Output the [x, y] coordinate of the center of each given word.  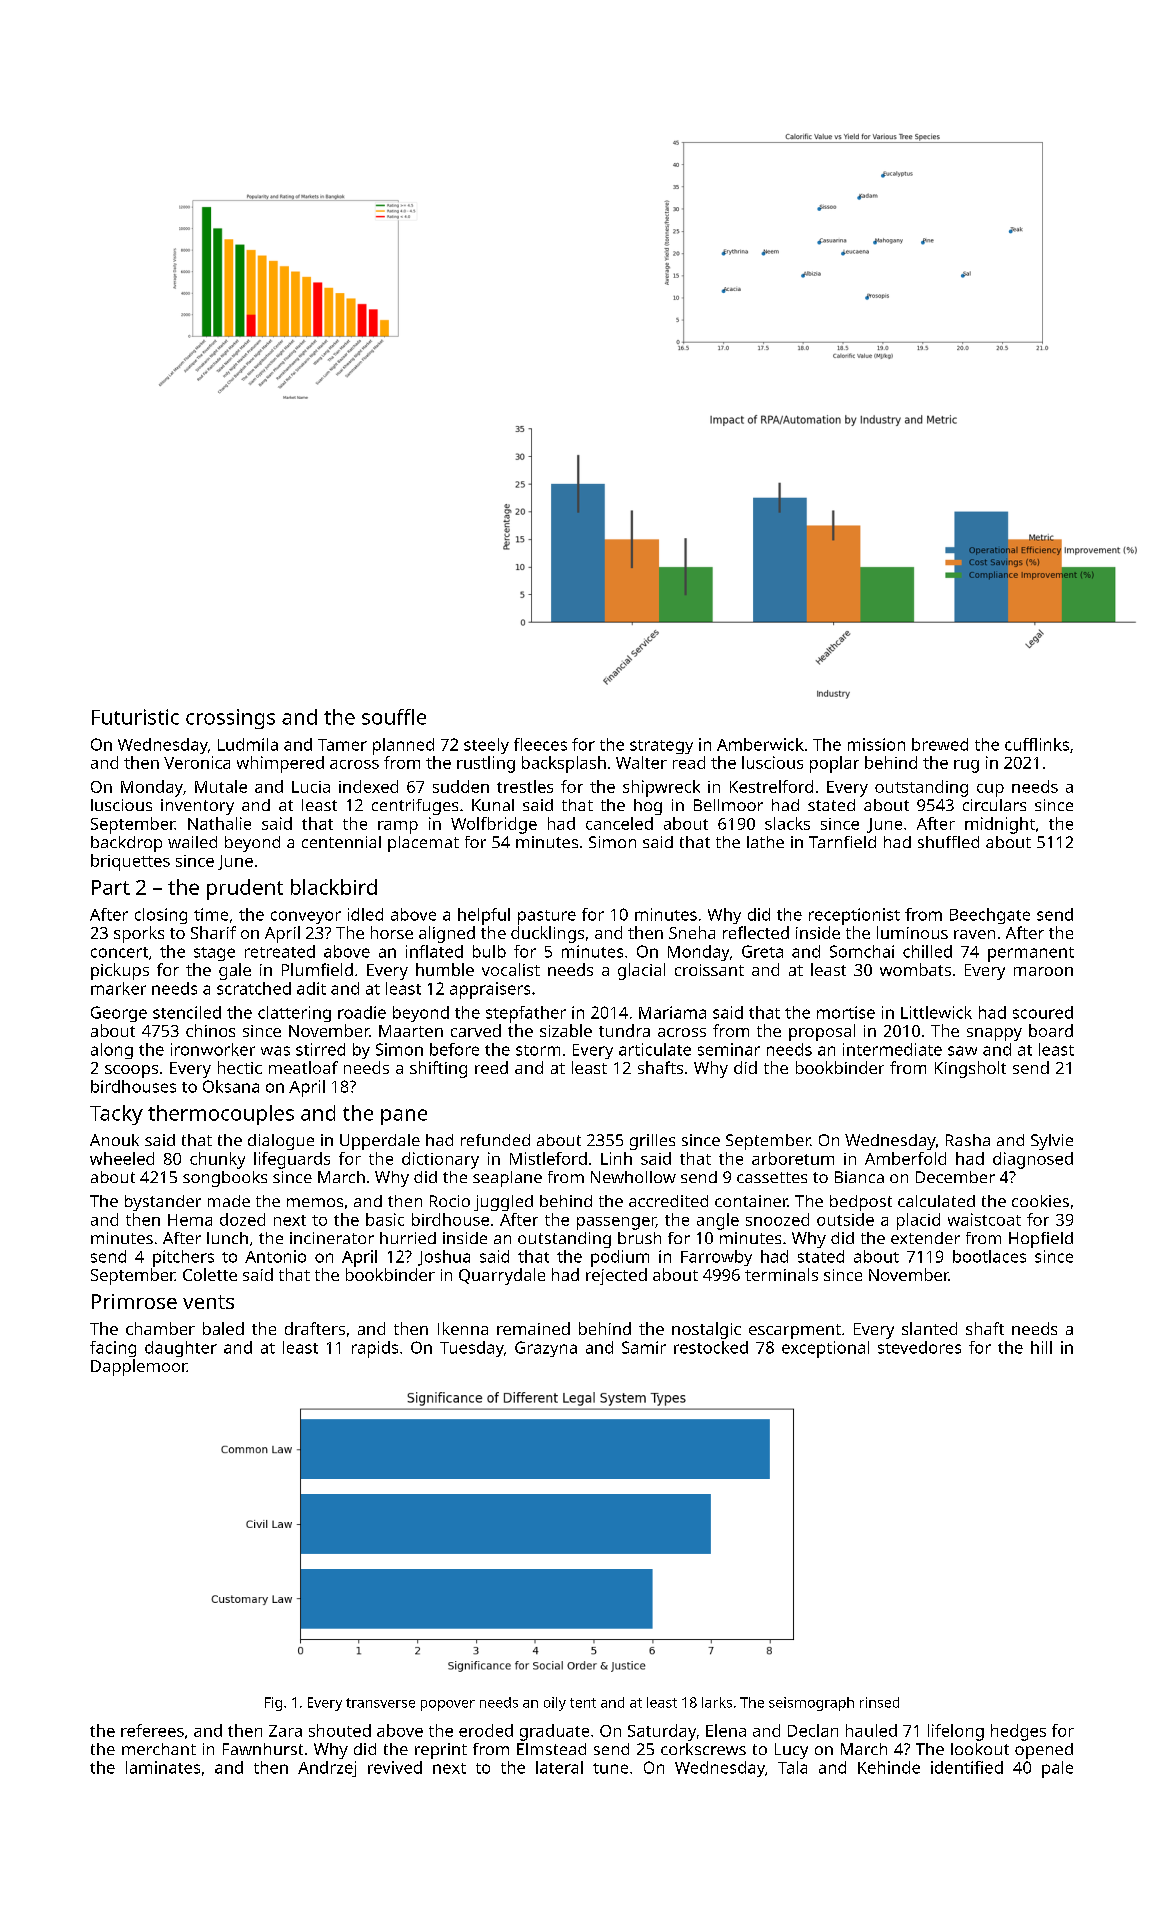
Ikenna [463, 1328]
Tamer [342, 745]
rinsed [879, 1702]
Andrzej [327, 1769]
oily [555, 1704]
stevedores [919, 1347]
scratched [254, 988]
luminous [912, 932]
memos [315, 1202]
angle [718, 1221]
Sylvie [1052, 1142]
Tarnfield [842, 842]
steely [486, 746]
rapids [375, 1349]
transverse [380, 1703]
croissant [709, 970]
